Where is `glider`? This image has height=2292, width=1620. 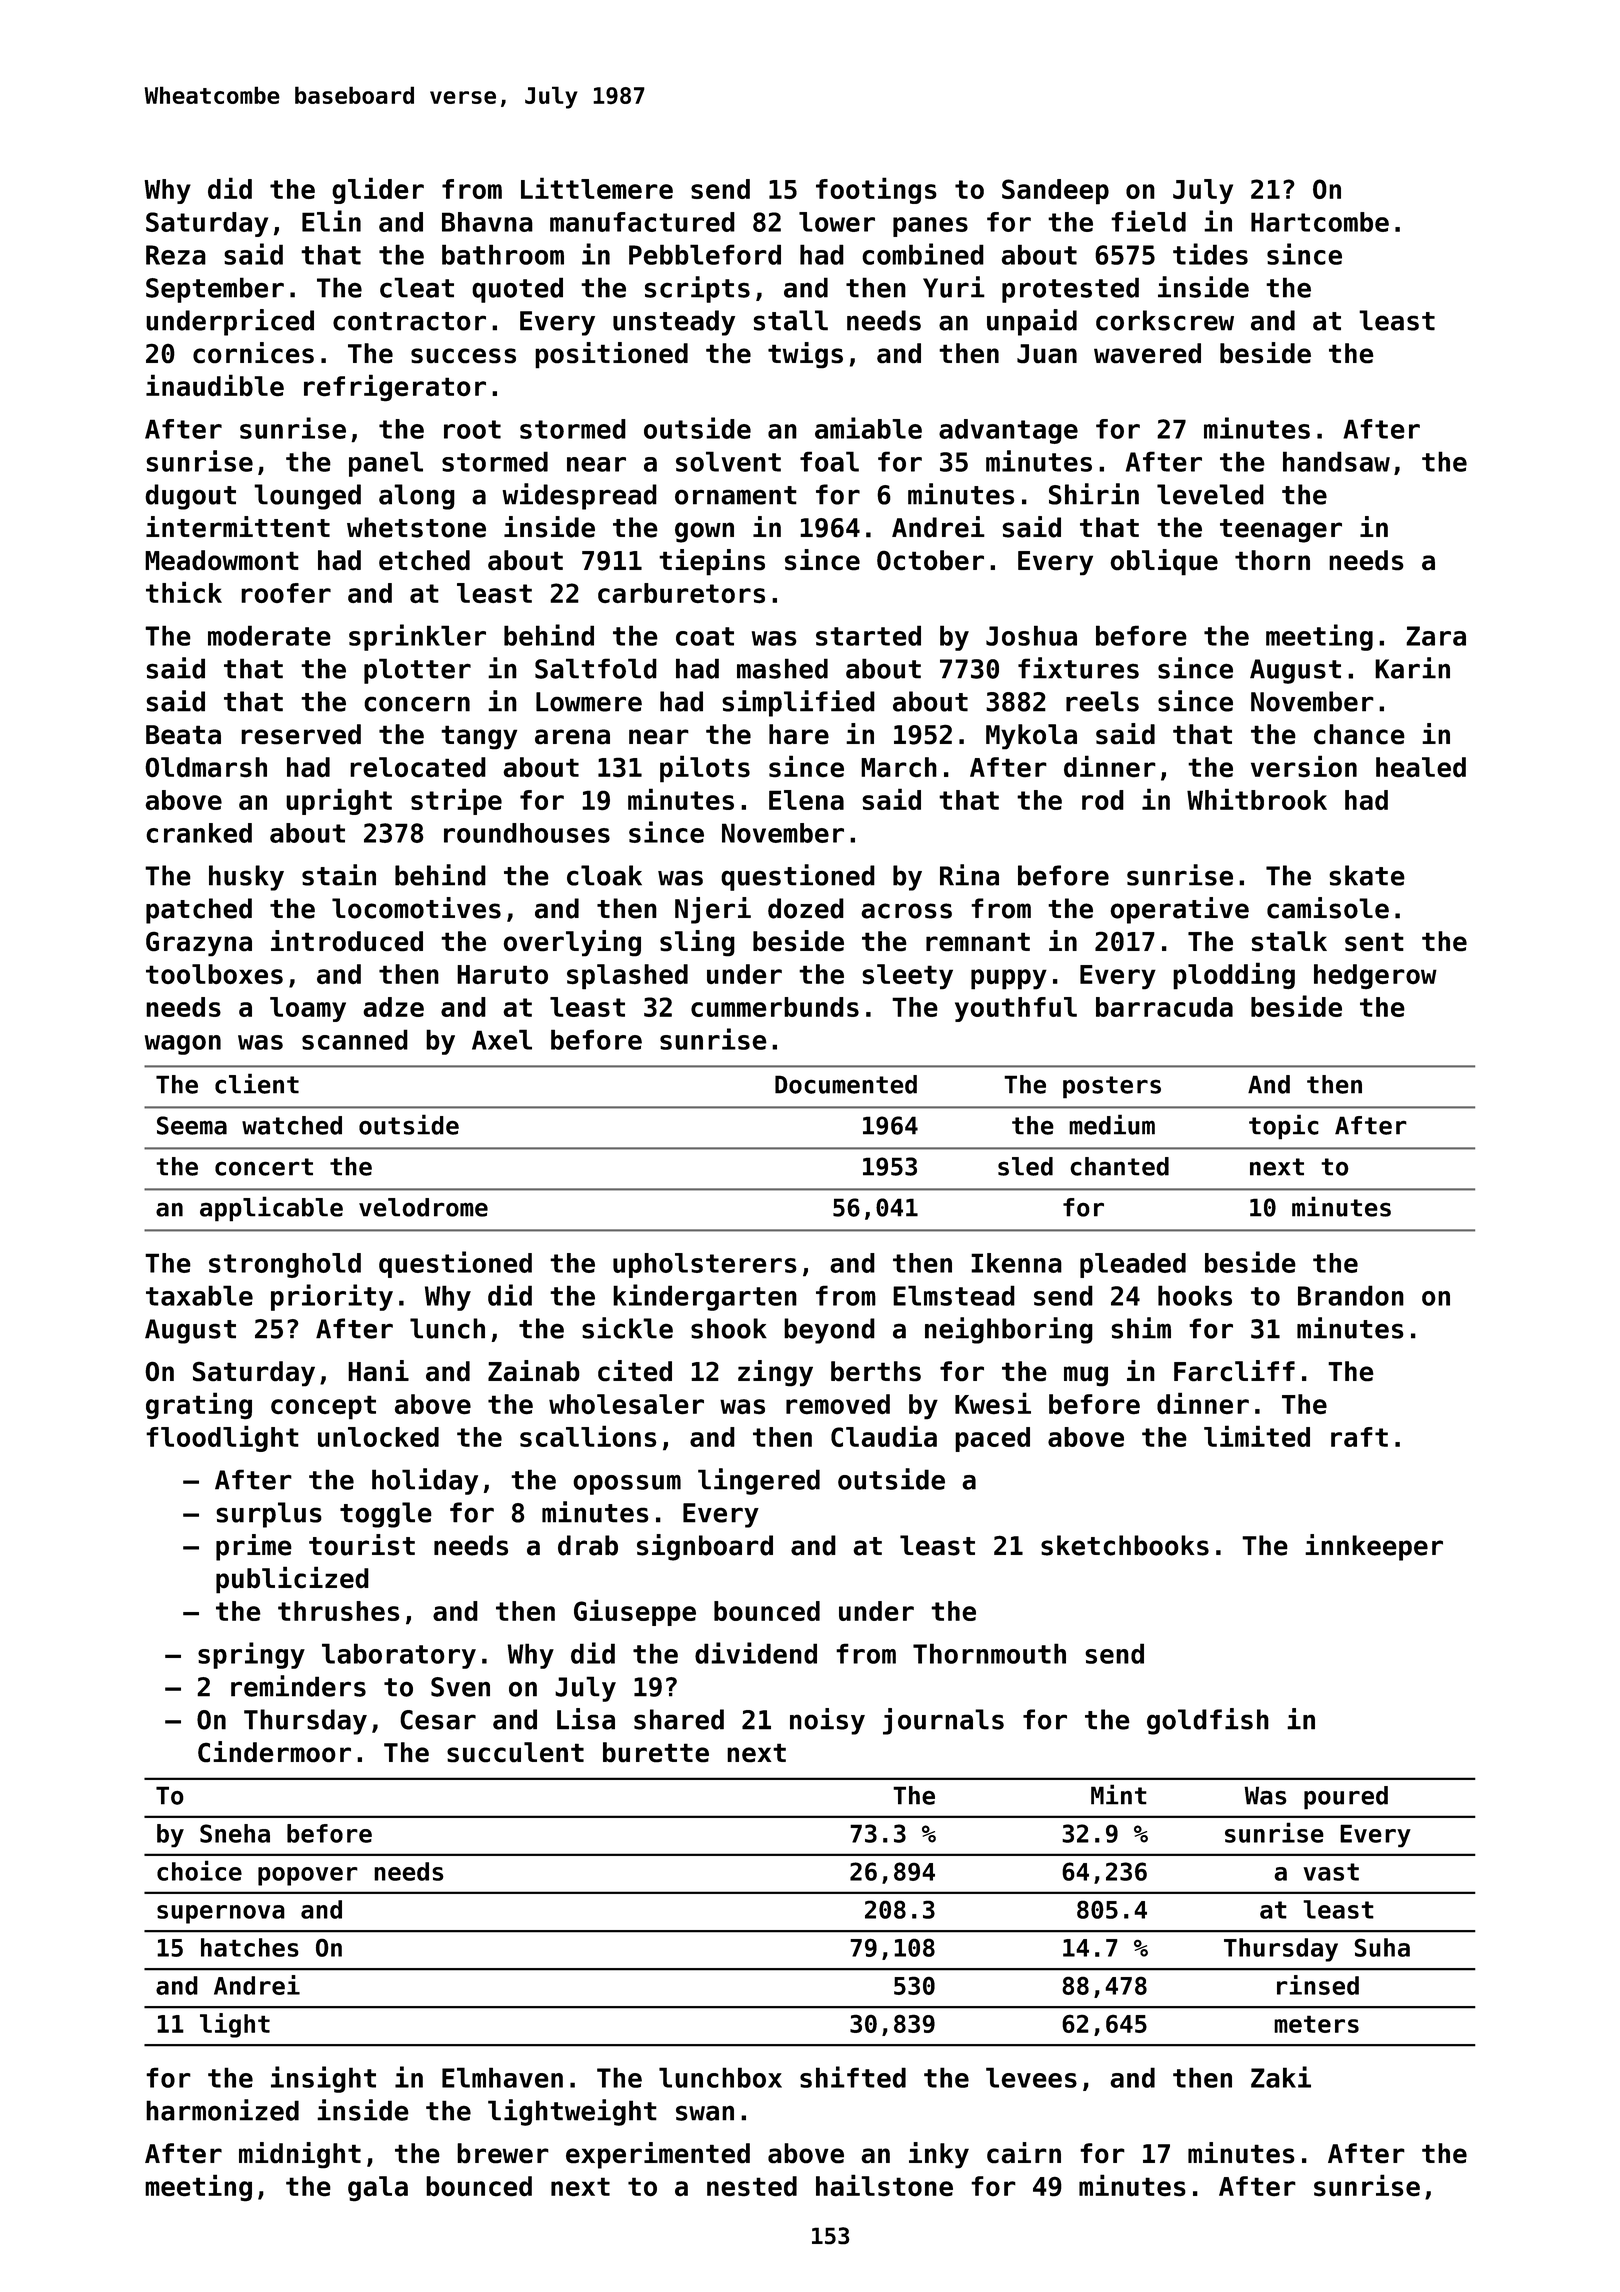
glider is located at coordinates (378, 190).
